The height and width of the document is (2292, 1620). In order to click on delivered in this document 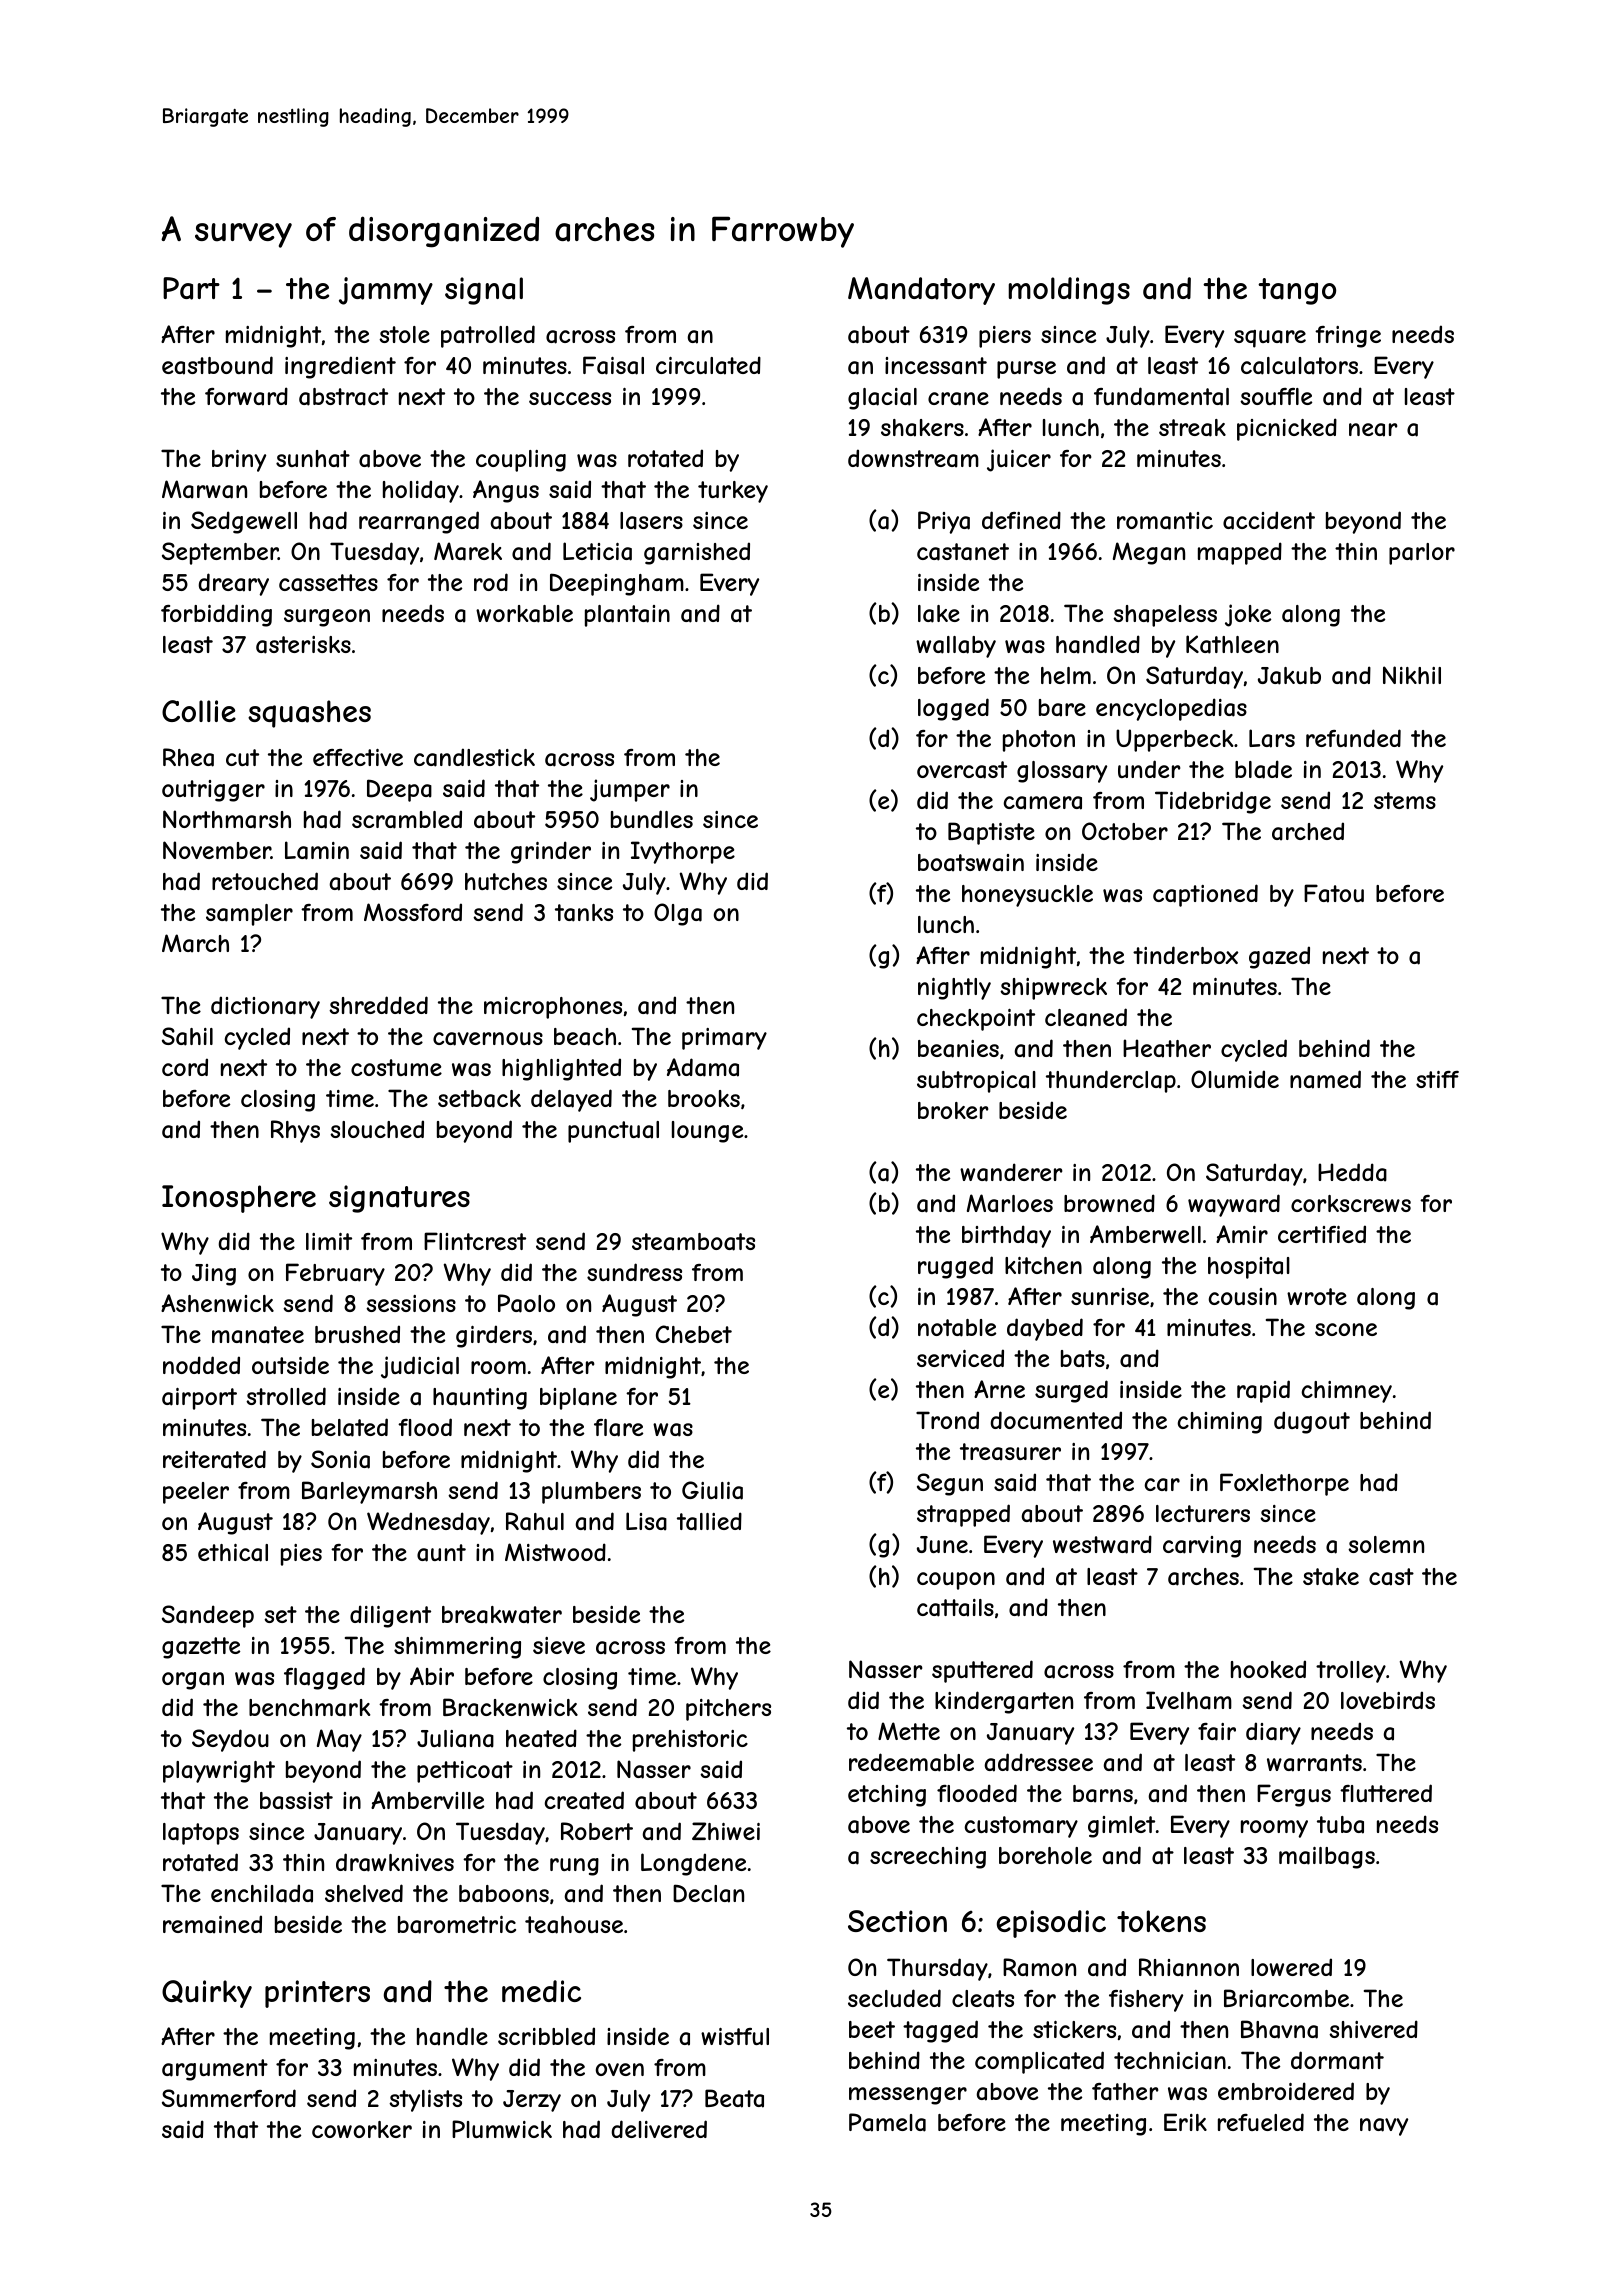, I will do `click(659, 2129)`.
